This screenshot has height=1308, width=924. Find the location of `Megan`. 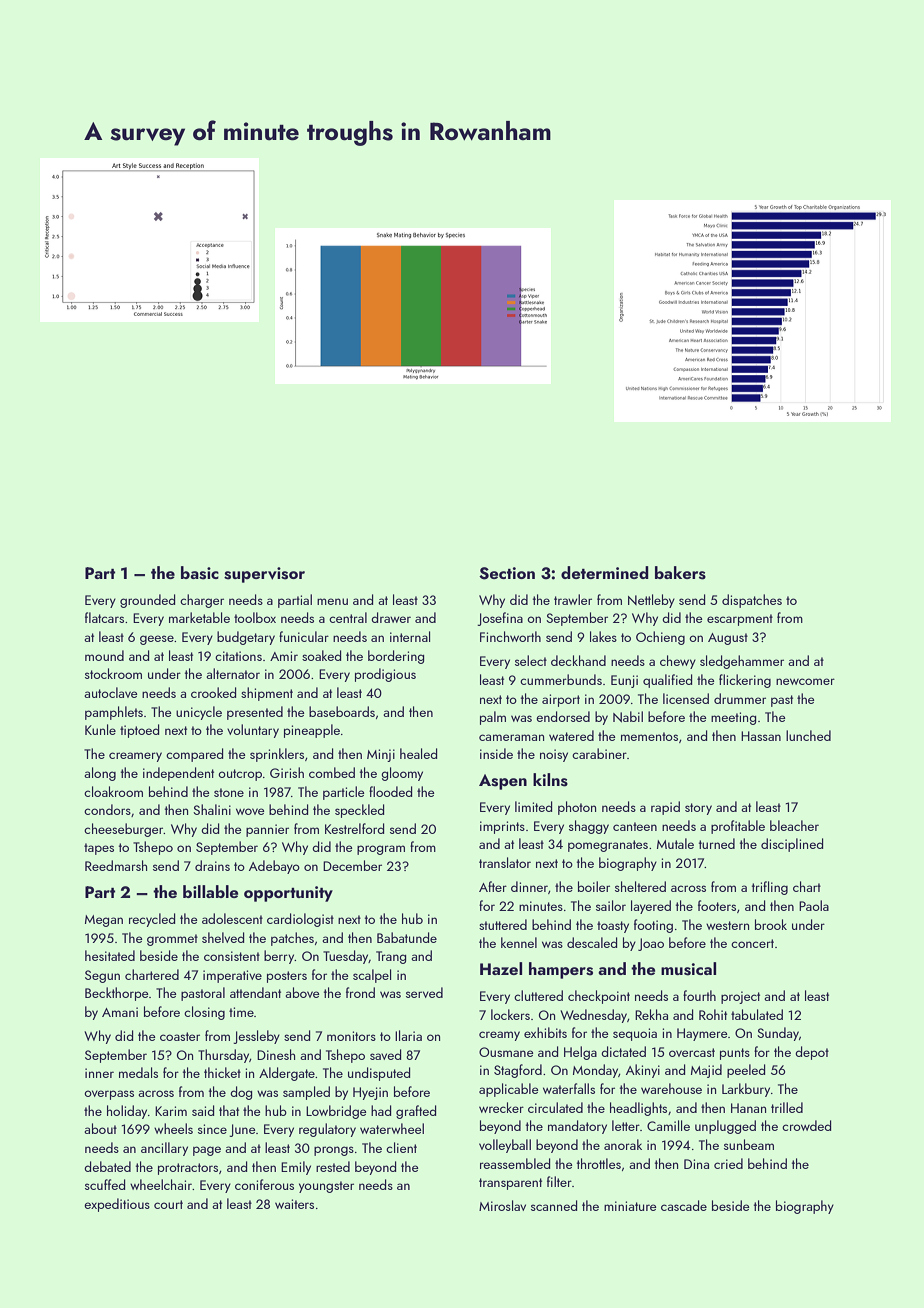

Megan is located at coordinates (104, 921).
